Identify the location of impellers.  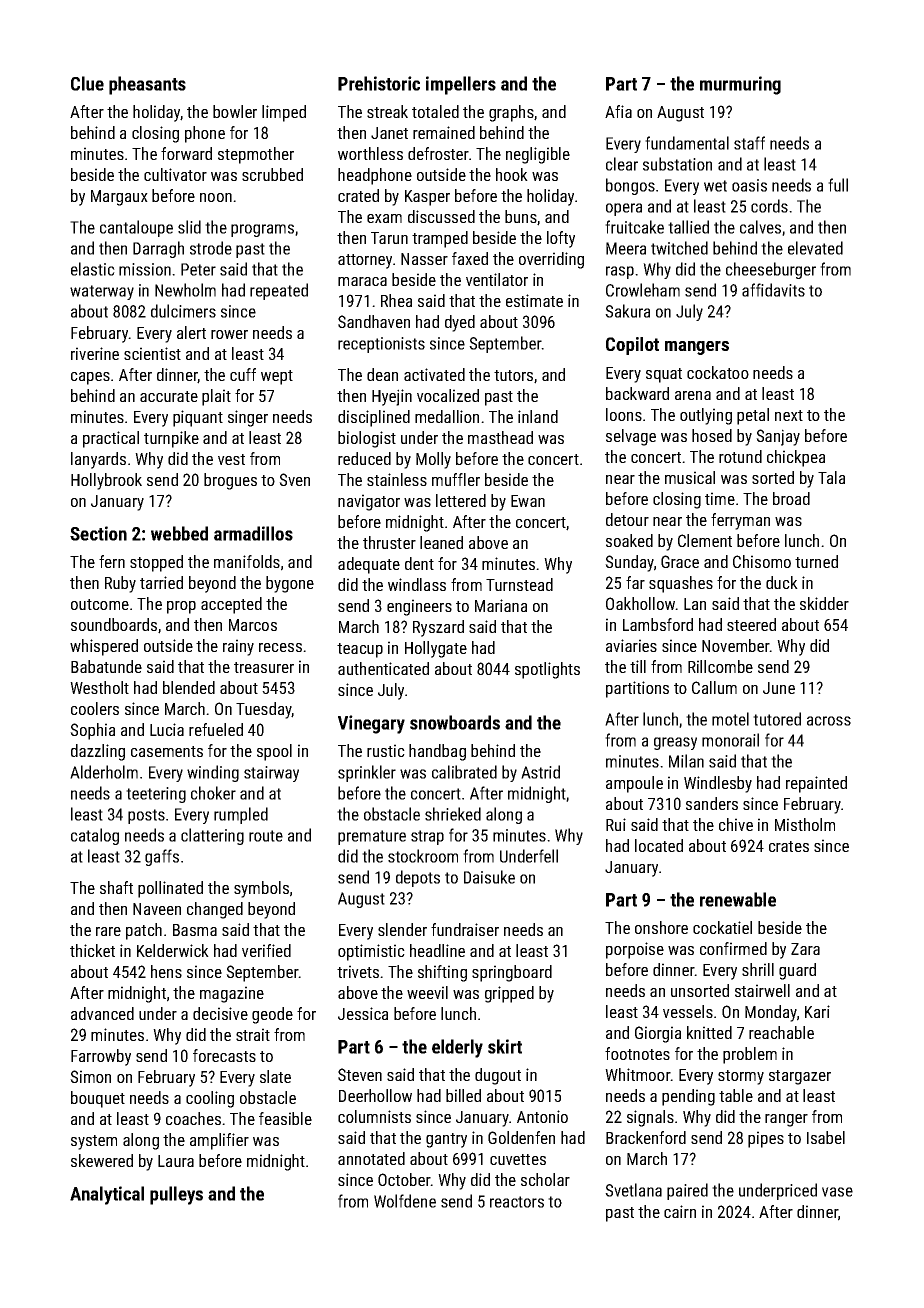
(461, 85).
